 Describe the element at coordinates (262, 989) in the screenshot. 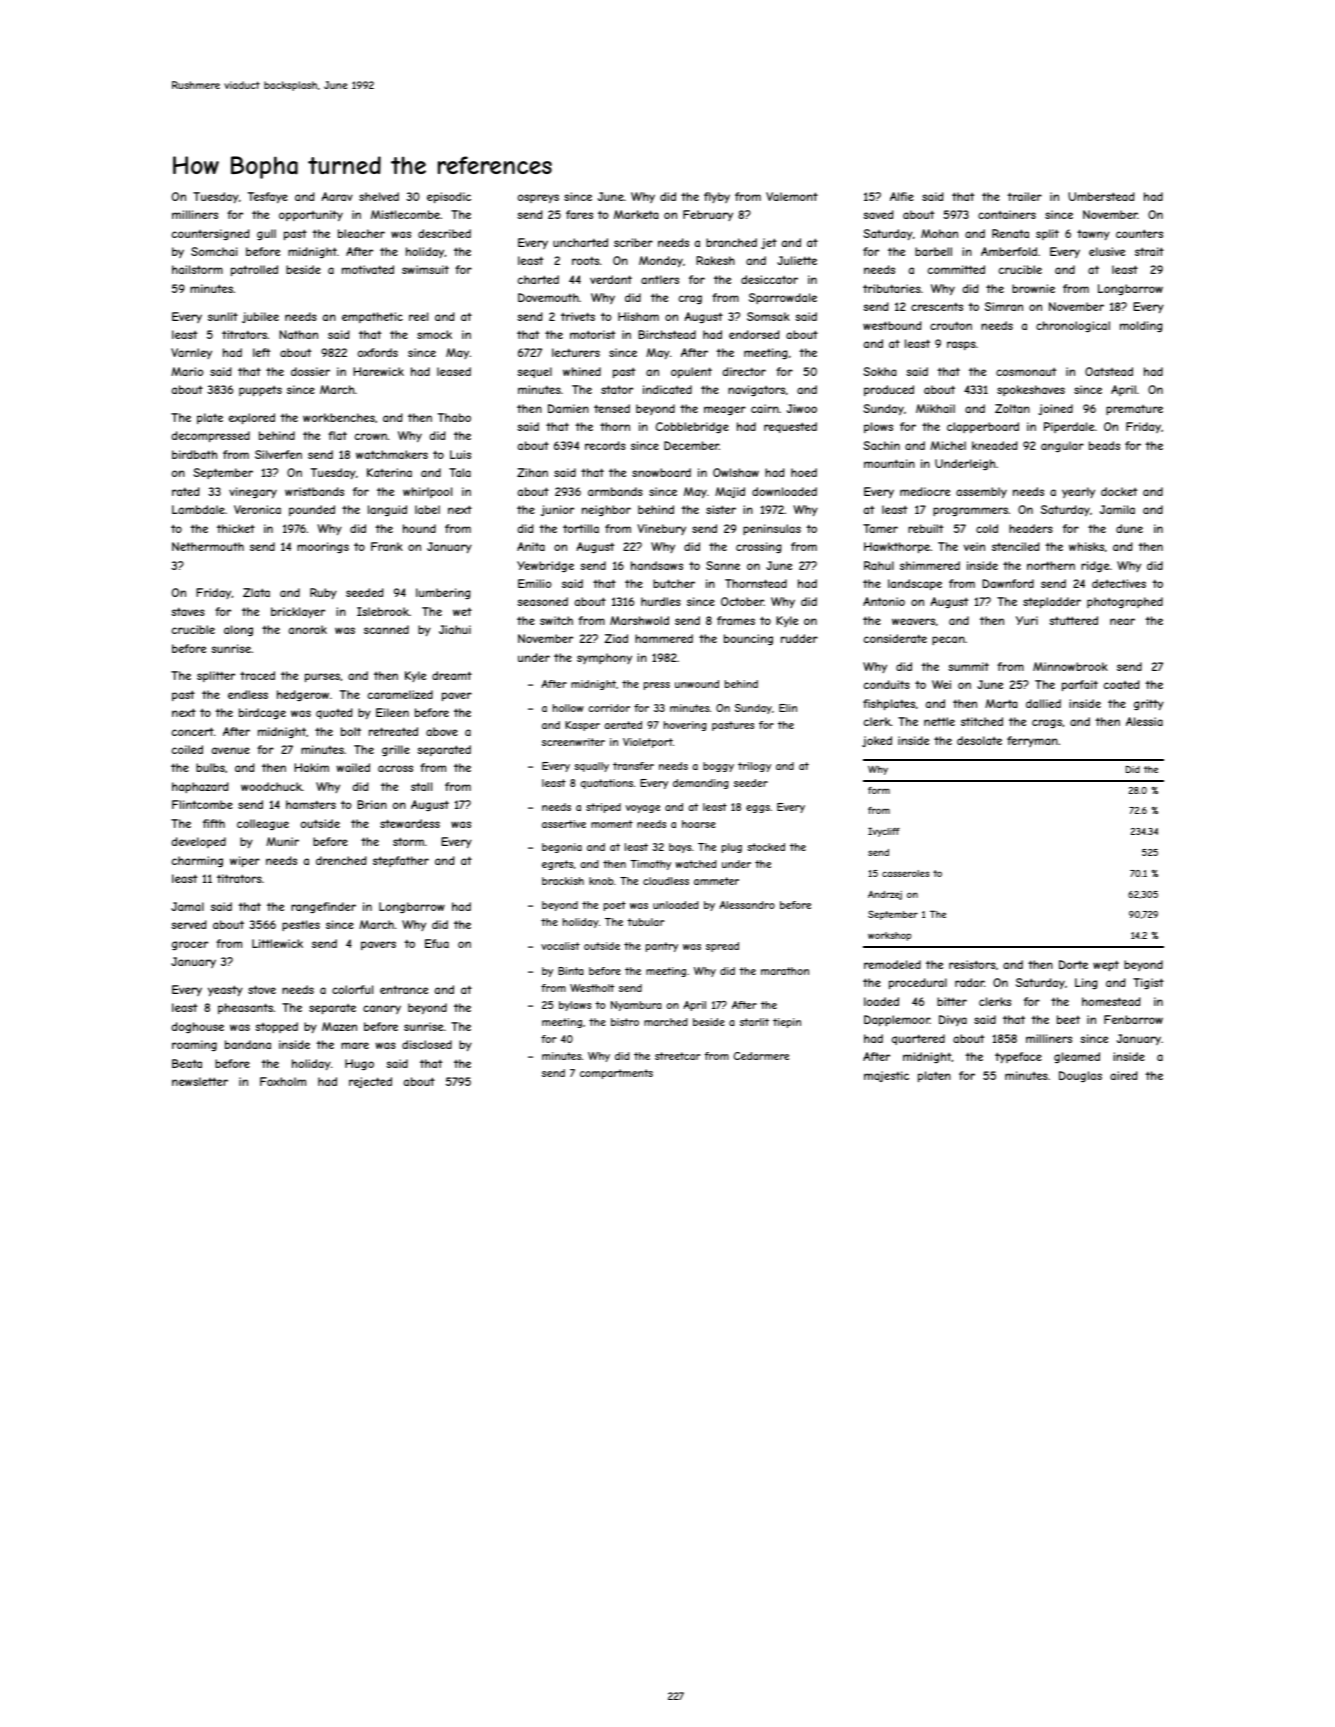

I see `stove` at that location.
